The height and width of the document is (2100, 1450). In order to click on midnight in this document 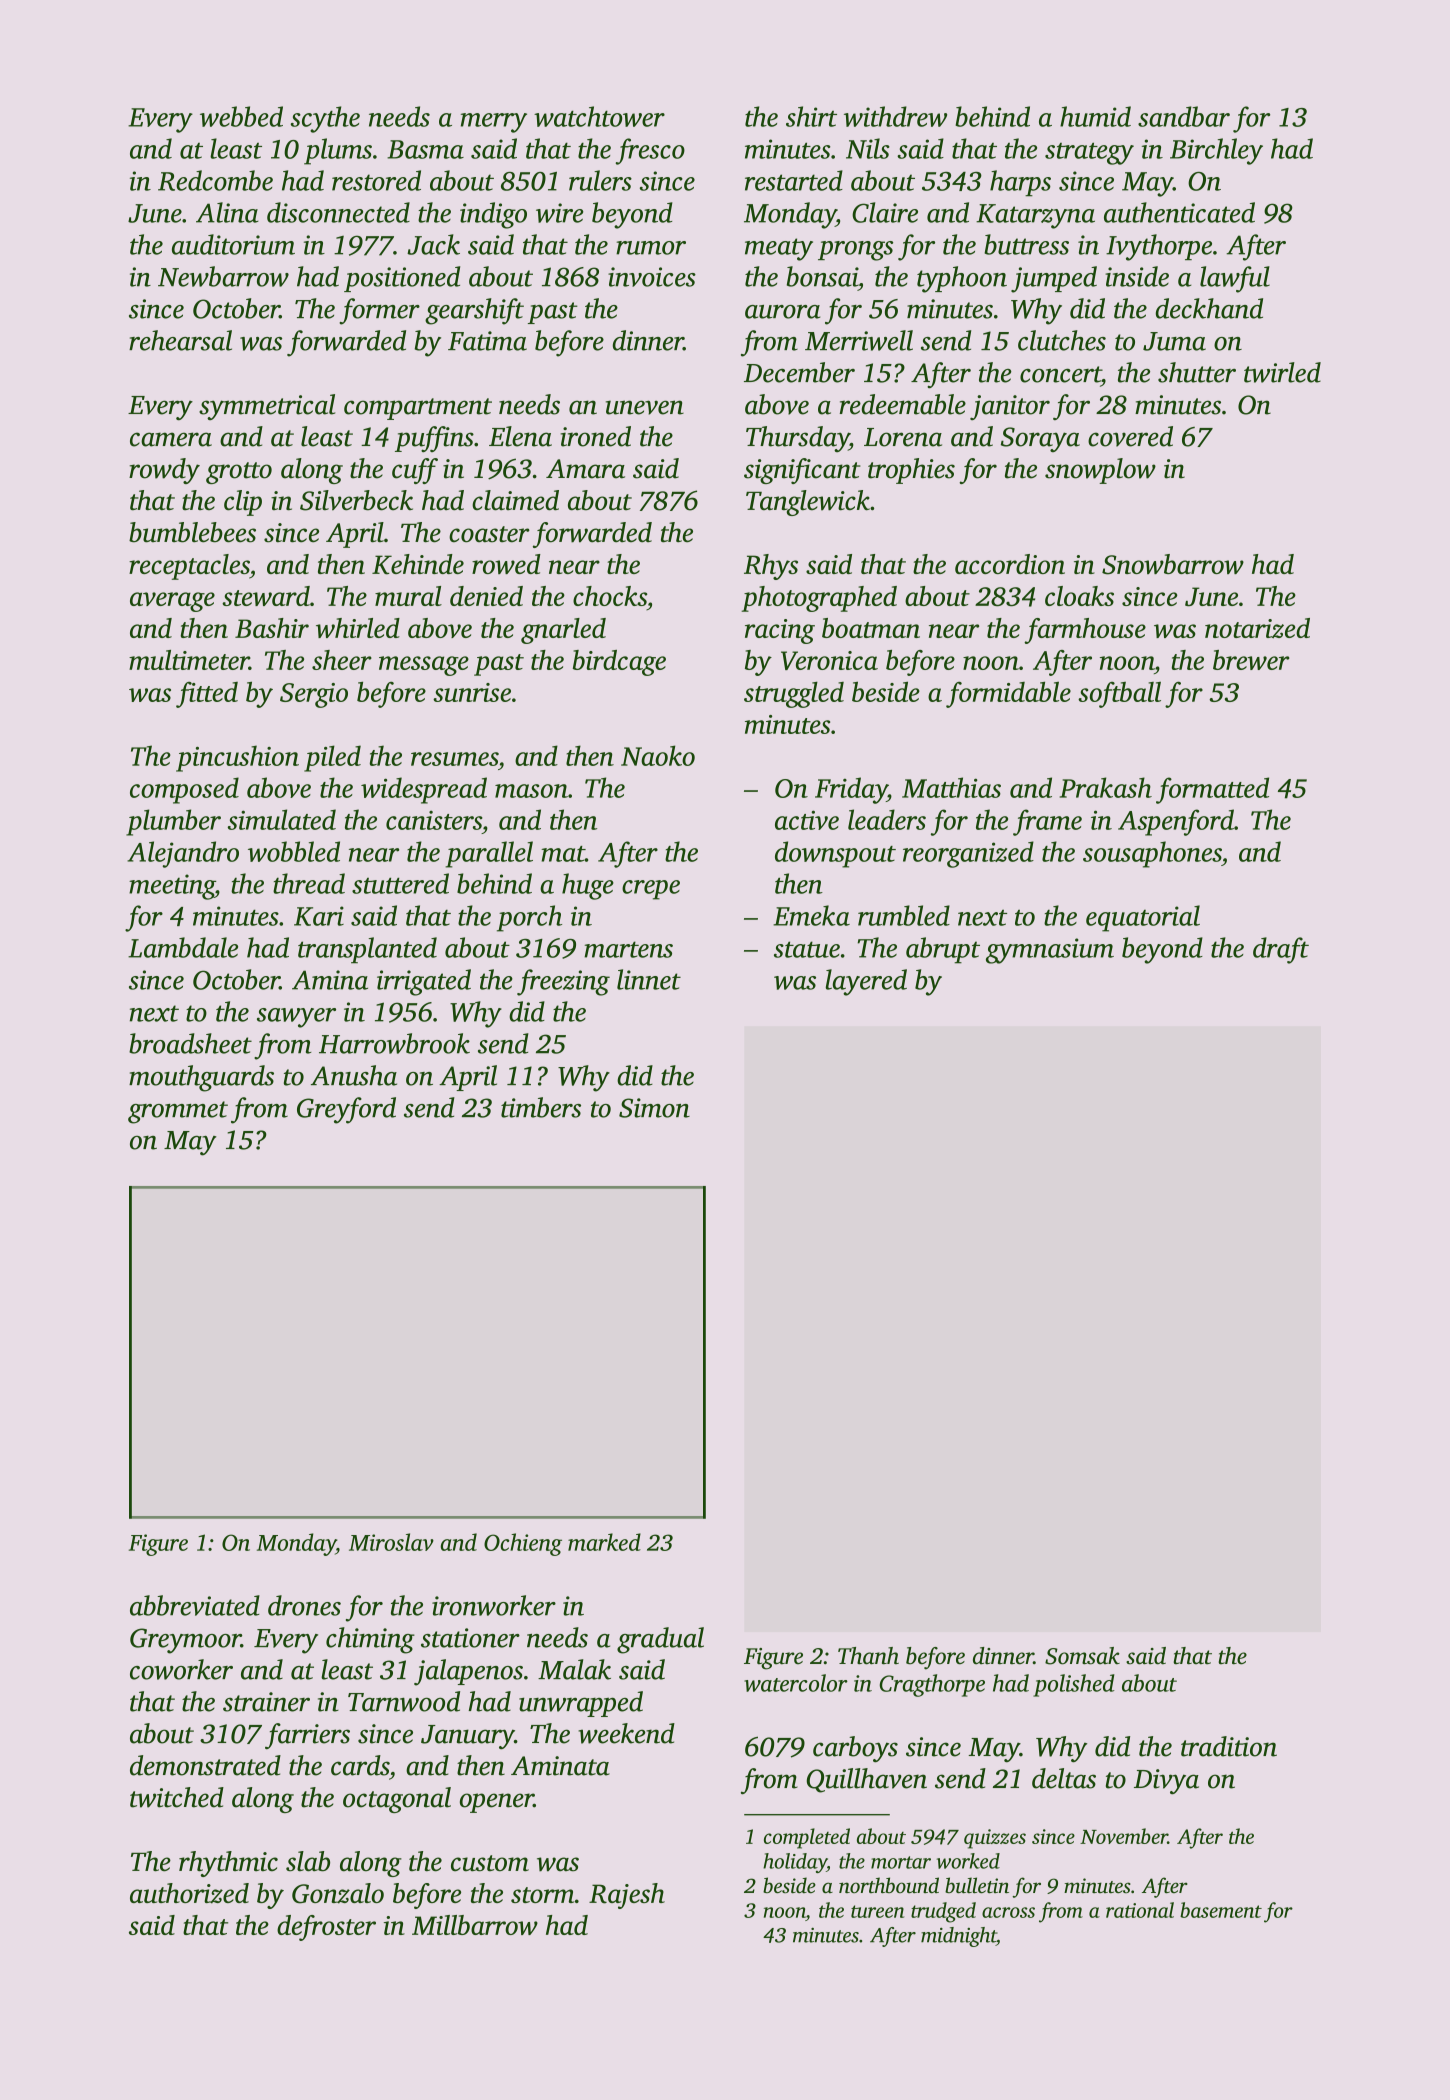, I will do `click(958, 1937)`.
